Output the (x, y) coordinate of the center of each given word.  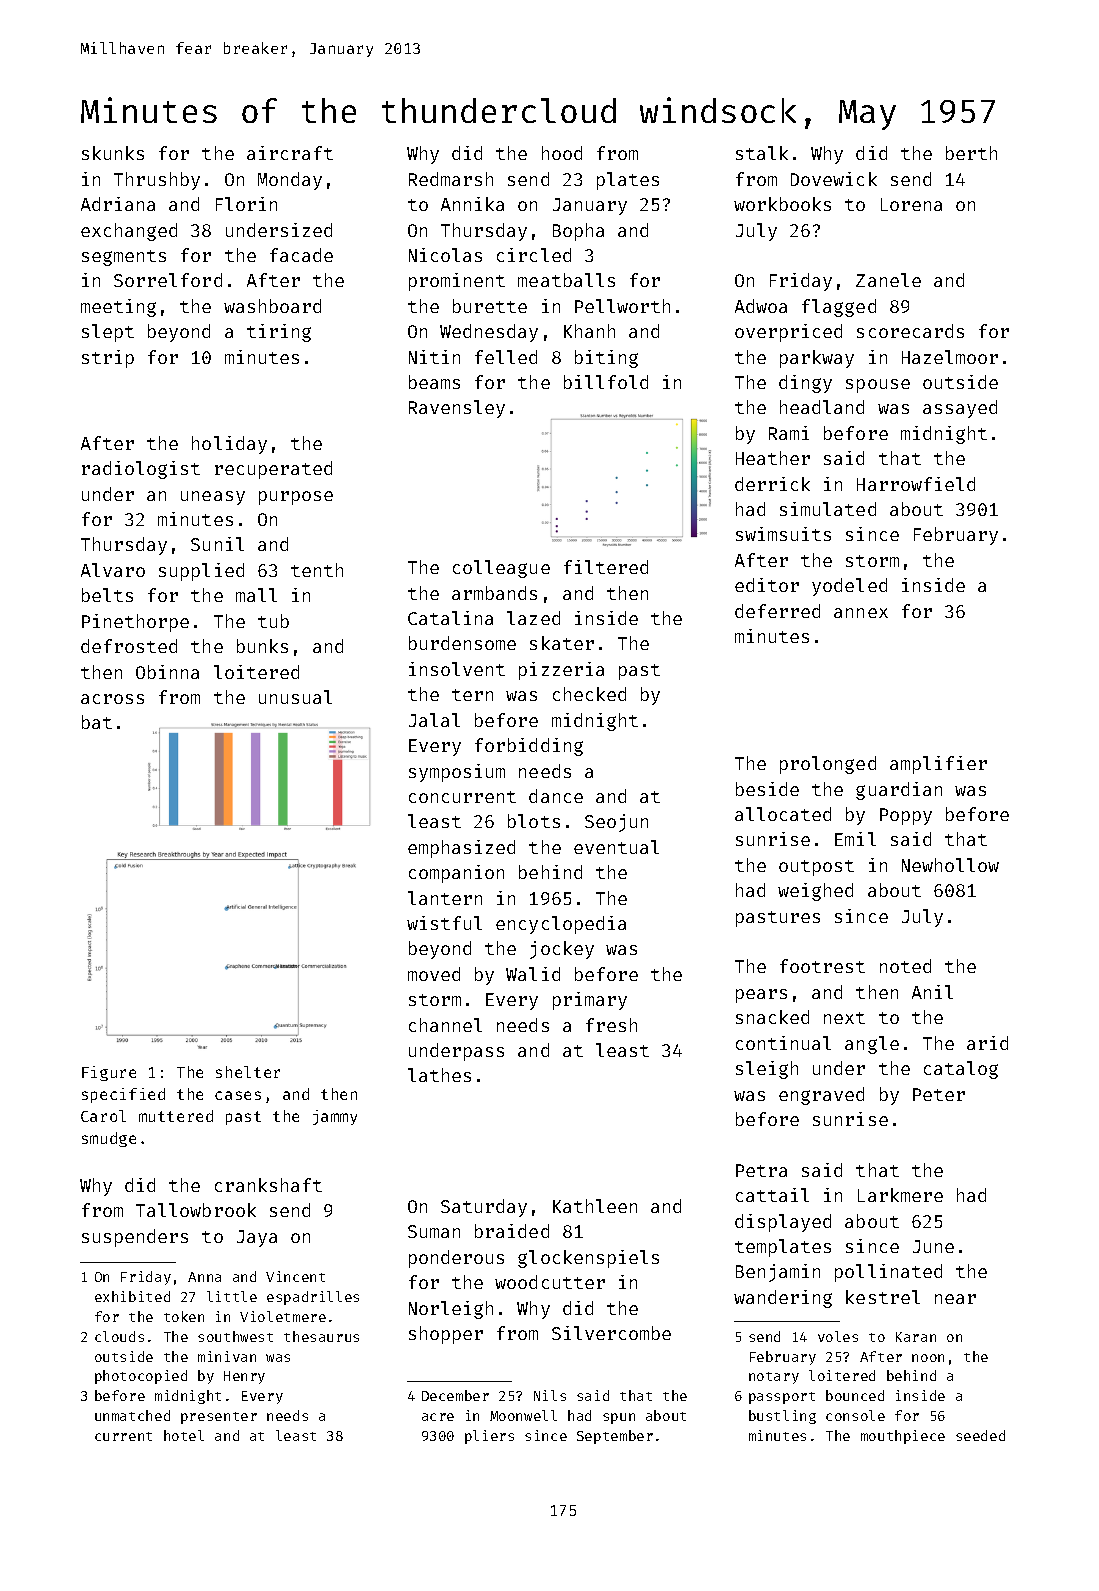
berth (971, 153)
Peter (939, 1094)
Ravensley (457, 409)
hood (562, 153)
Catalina (450, 618)
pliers (489, 1437)
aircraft (290, 153)
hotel (184, 1435)
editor (767, 585)
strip (108, 359)
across (112, 699)
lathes (439, 1075)
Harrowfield (916, 484)
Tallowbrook (196, 1210)
